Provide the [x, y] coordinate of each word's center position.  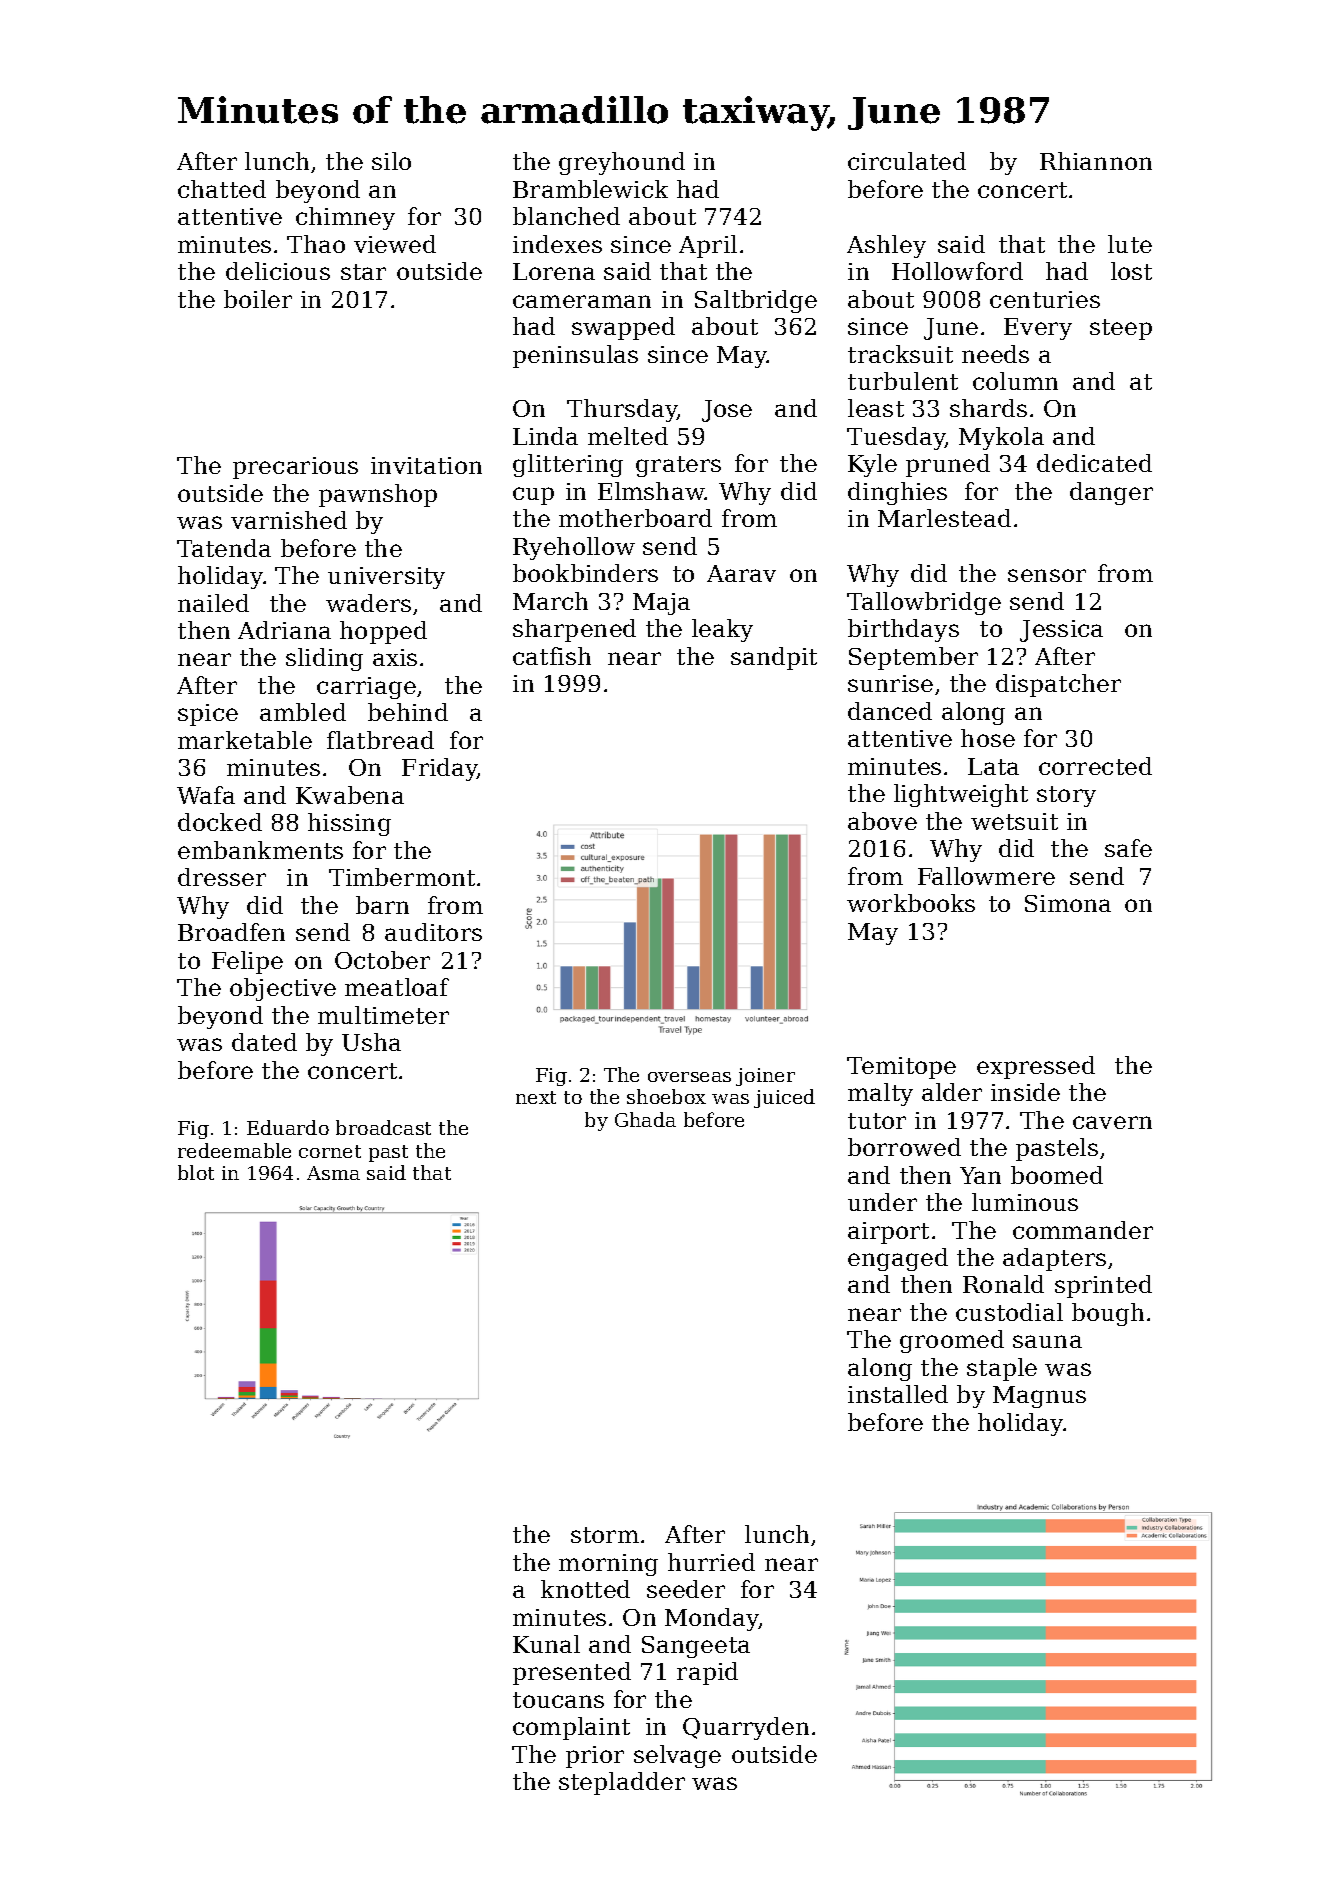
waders [368, 603]
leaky [722, 630]
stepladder [622, 1783]
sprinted [1103, 1286]
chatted [222, 189]
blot [196, 1172]
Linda [545, 436]
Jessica [1061, 631]
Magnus [1039, 1397]
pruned [948, 465]
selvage [677, 1756]
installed [898, 1394]
